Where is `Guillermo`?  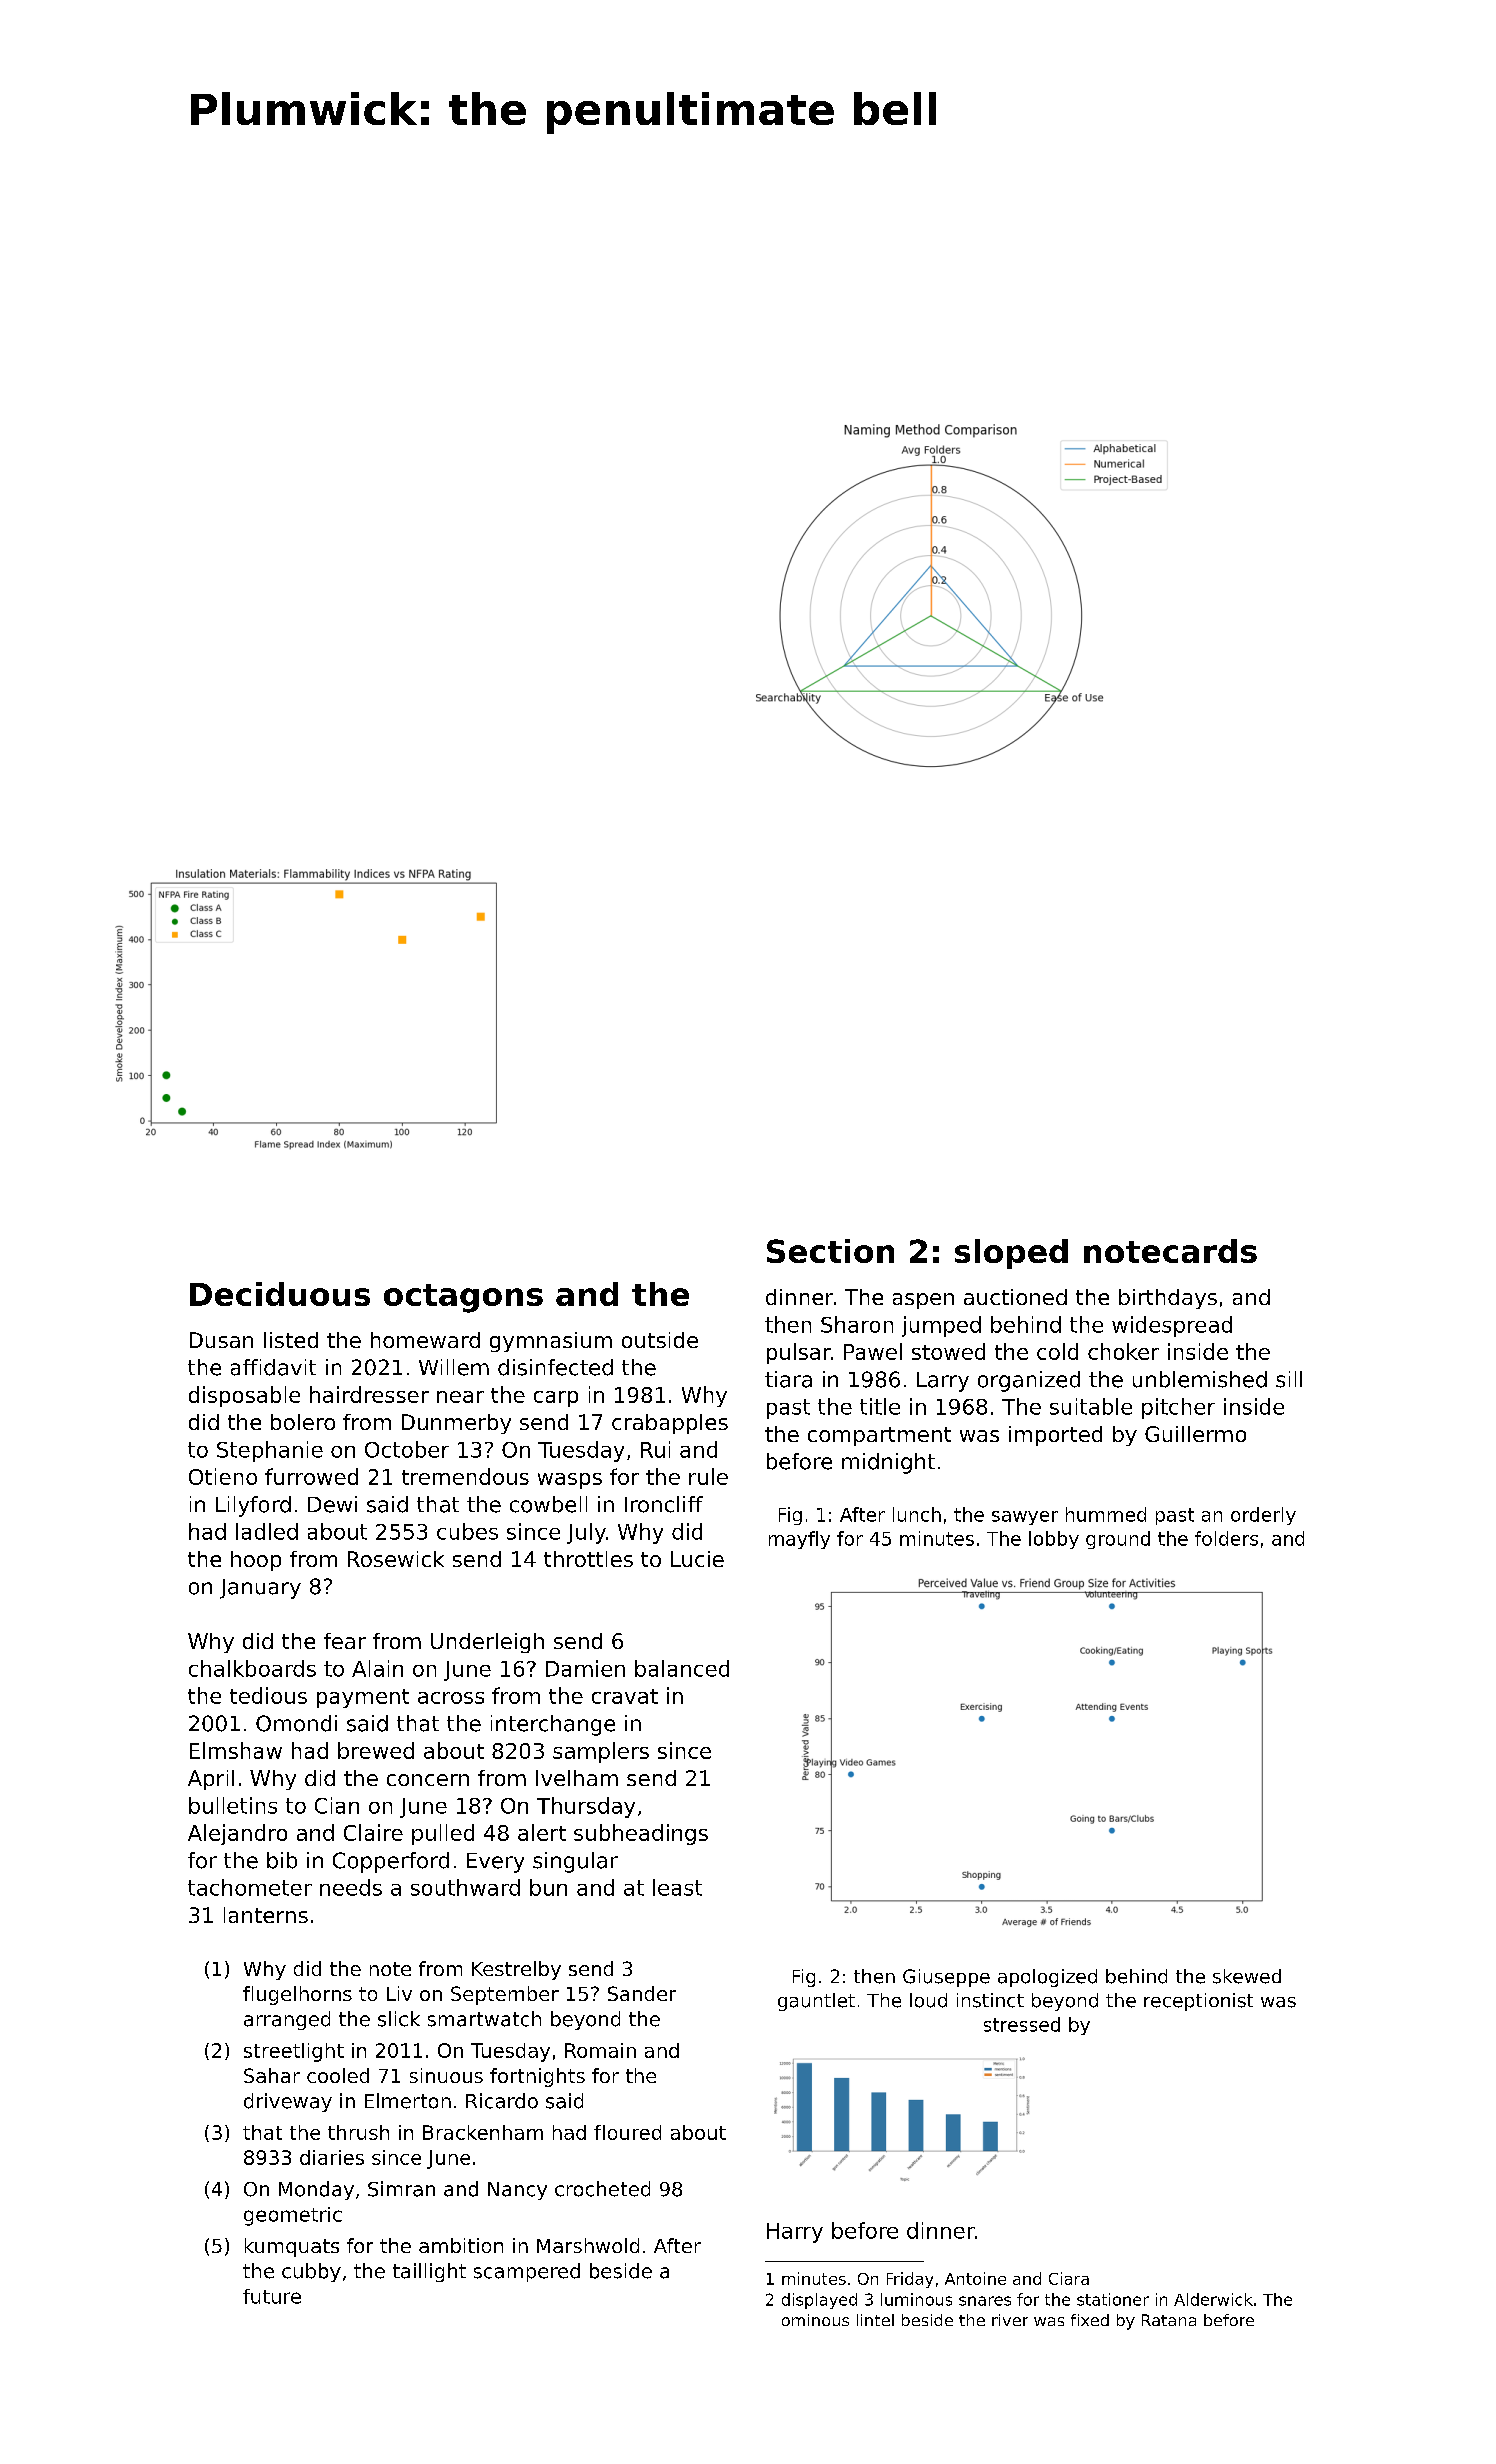
Guillermo is located at coordinates (1195, 1434).
